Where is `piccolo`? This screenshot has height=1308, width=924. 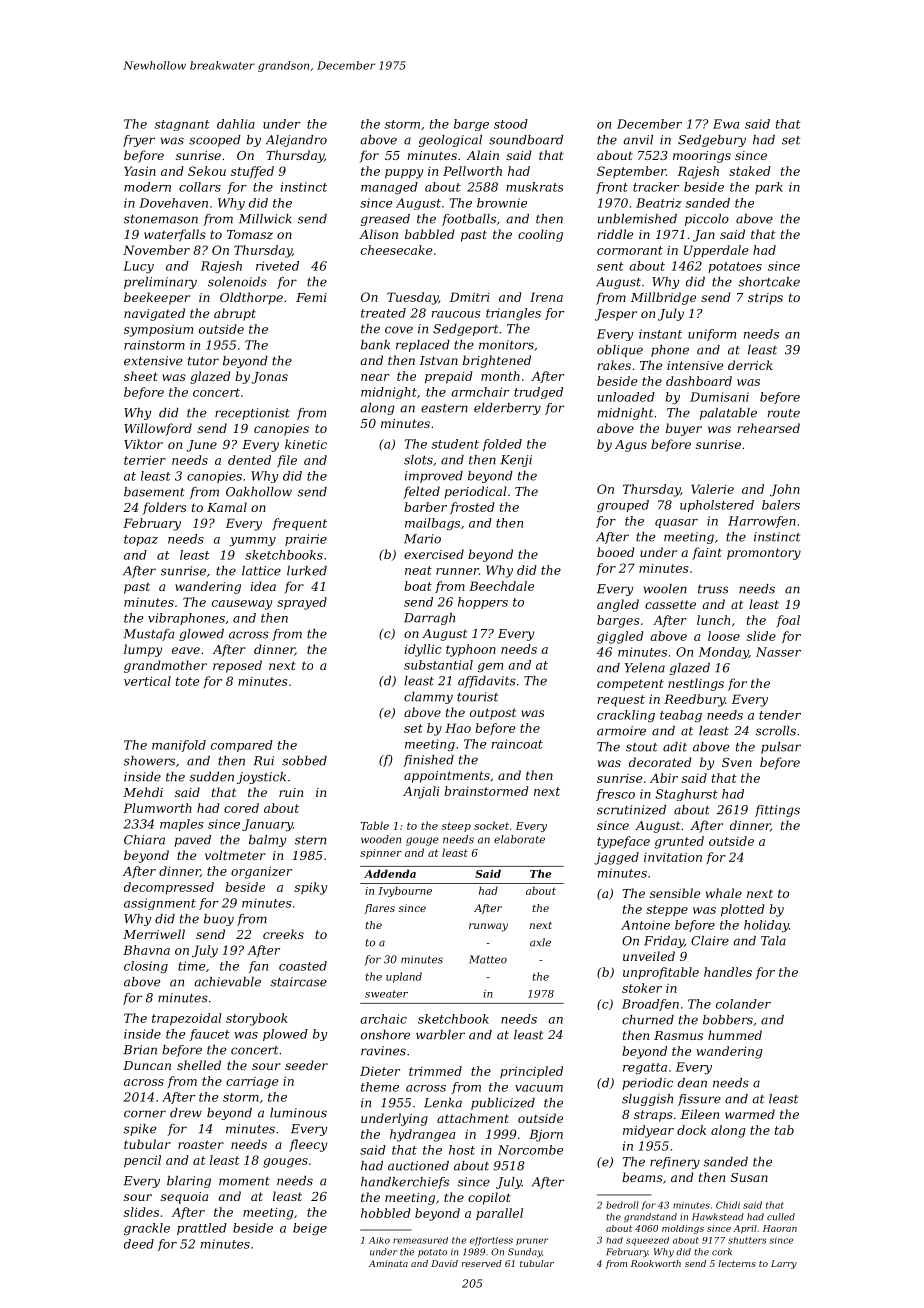
piccolo is located at coordinates (707, 220).
